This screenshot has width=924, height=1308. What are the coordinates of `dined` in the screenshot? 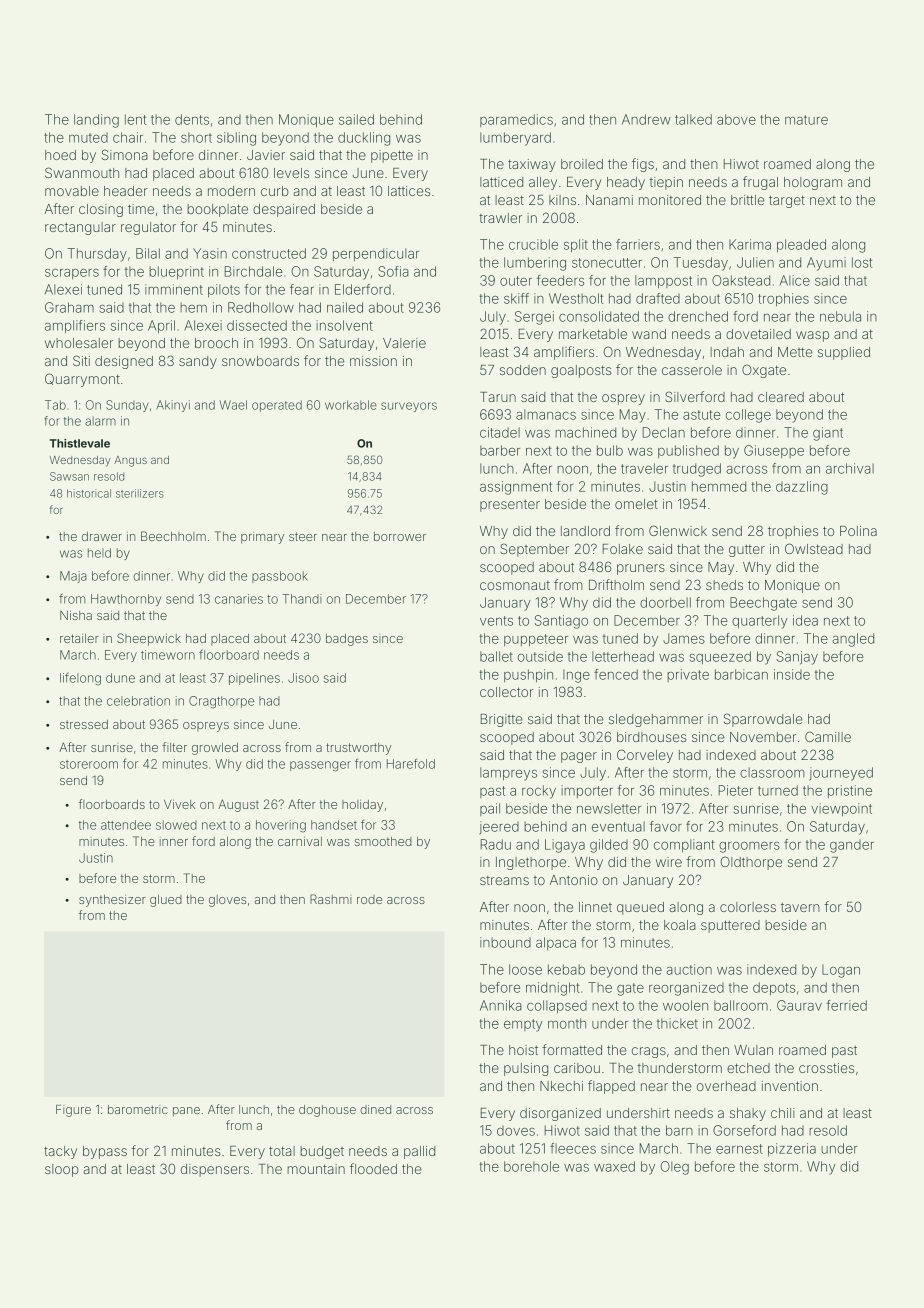 It's located at (375, 1109).
